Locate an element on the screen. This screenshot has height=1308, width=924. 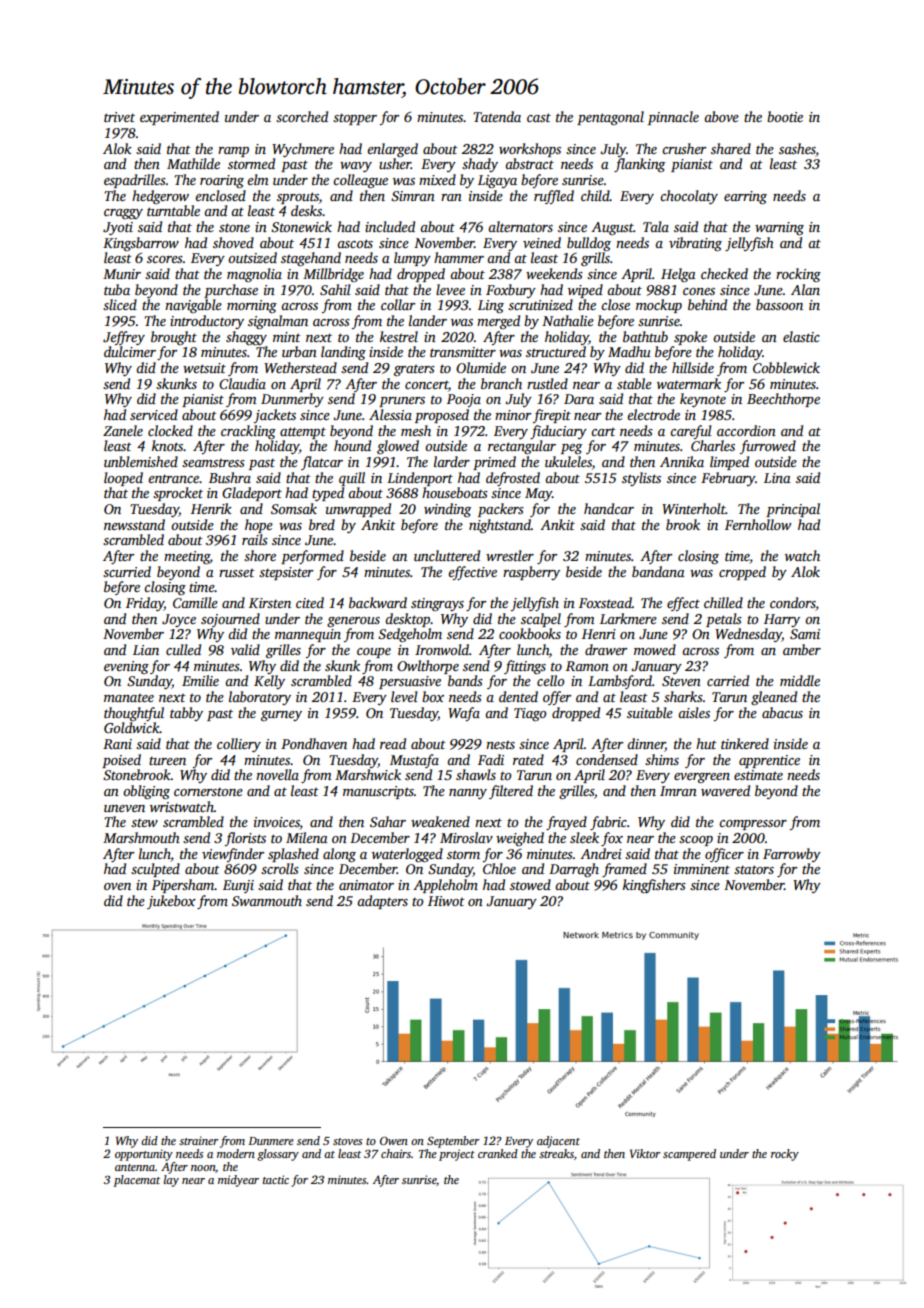
project is located at coordinates (457, 1155).
